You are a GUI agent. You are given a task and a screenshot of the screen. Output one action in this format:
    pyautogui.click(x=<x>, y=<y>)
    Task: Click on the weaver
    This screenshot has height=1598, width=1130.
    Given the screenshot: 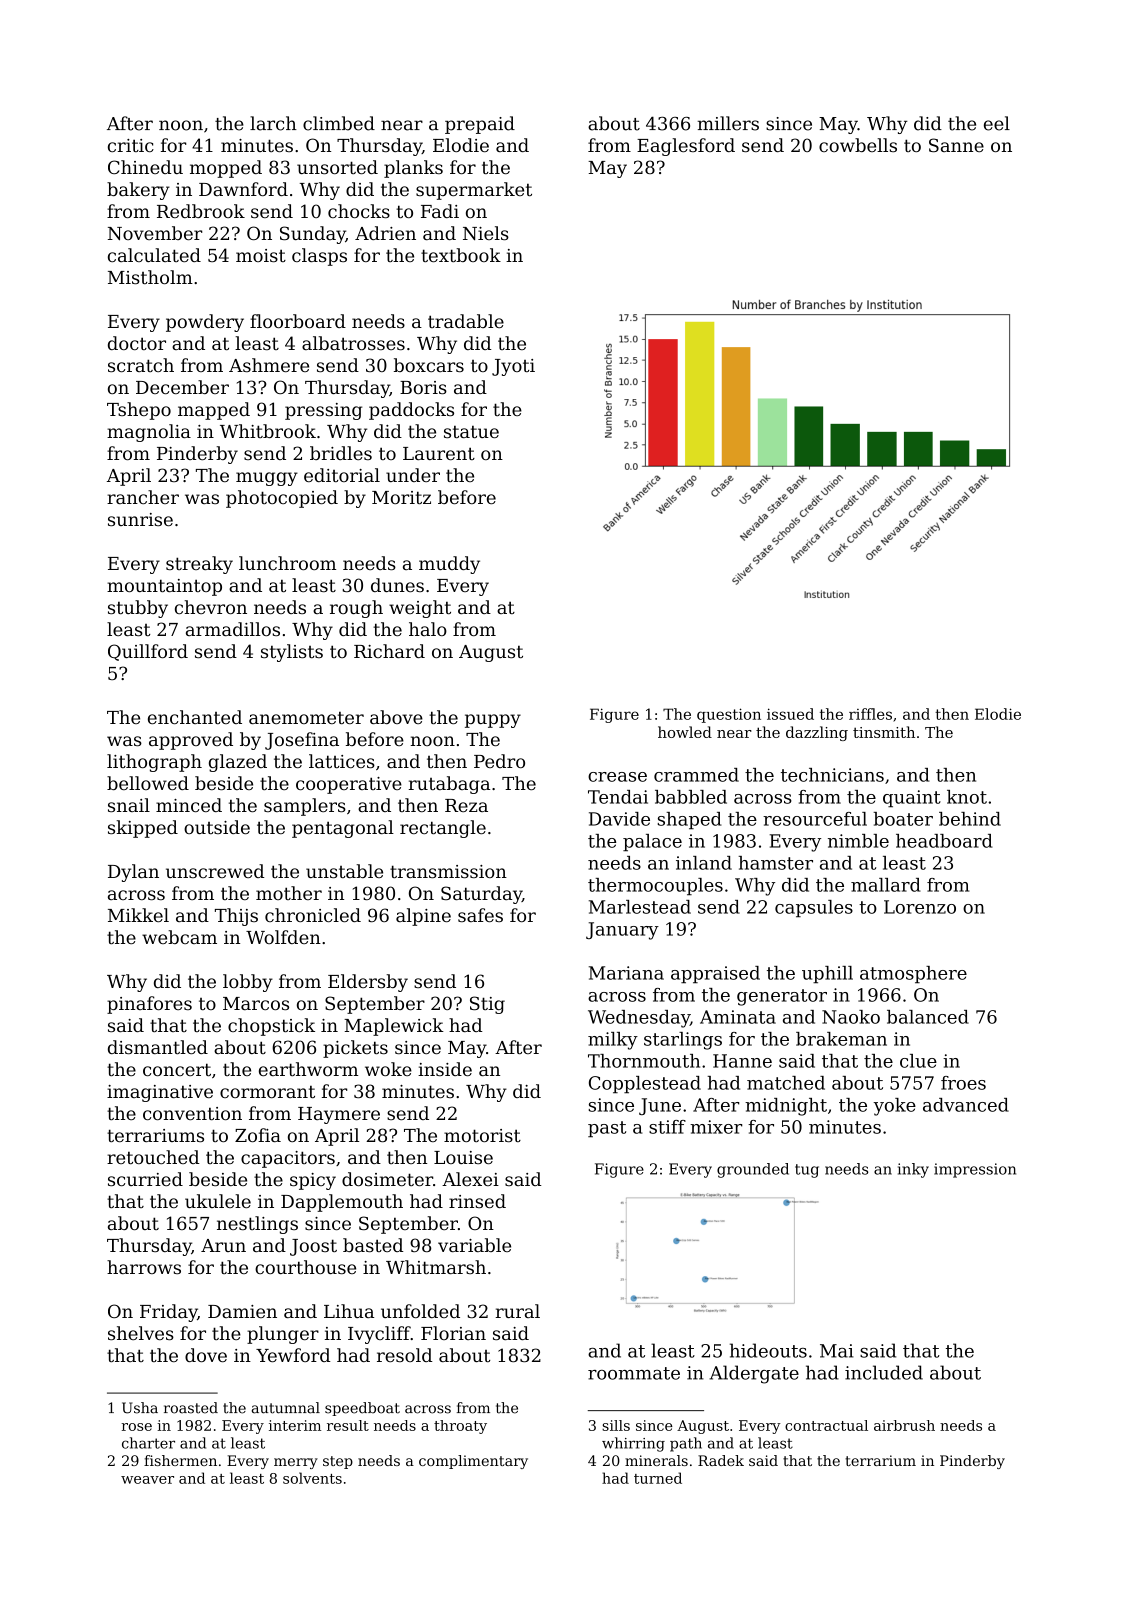 What is the action you would take?
    pyautogui.click(x=147, y=1480)
